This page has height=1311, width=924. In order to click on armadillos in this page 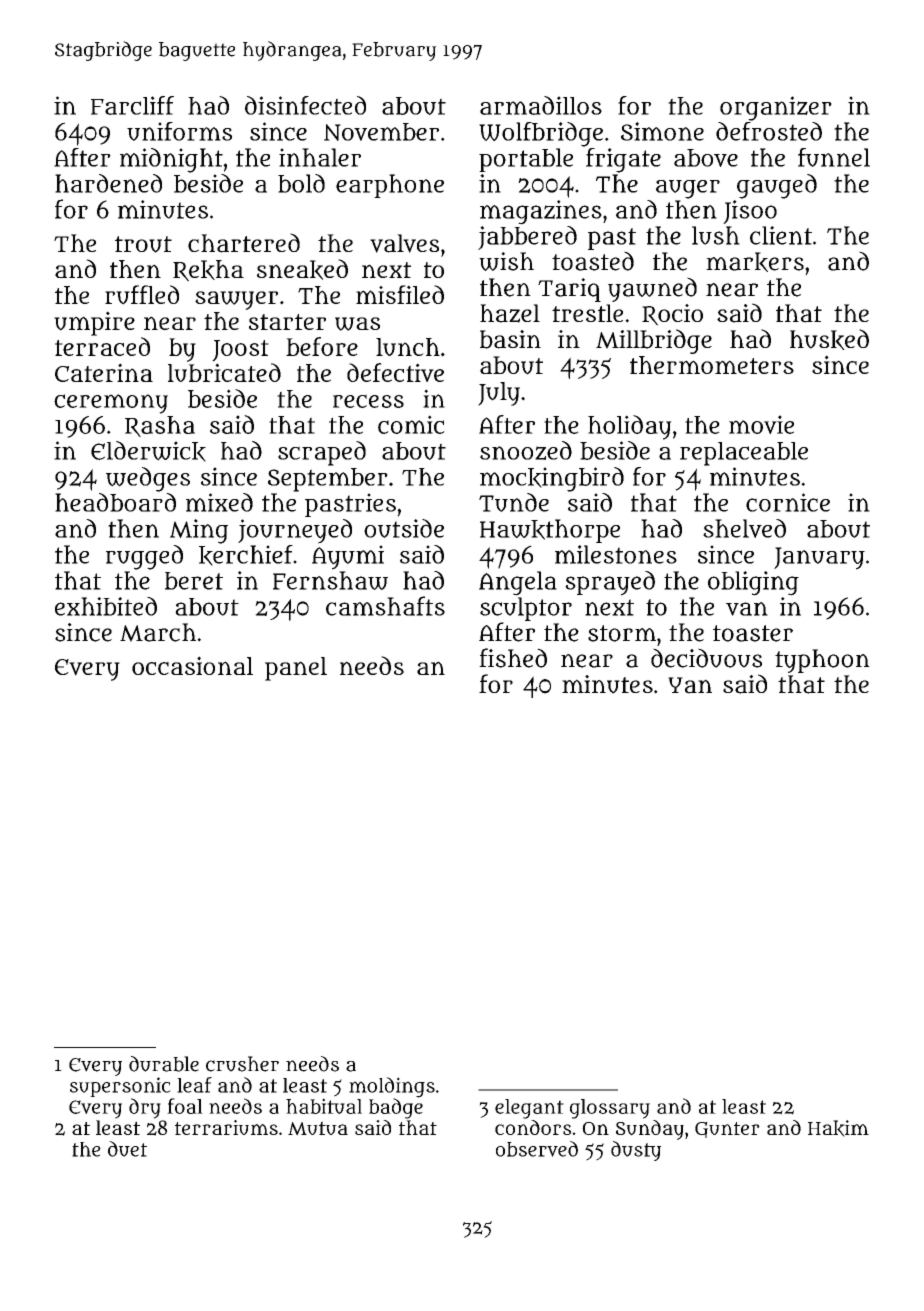, I will do `click(541, 105)`.
